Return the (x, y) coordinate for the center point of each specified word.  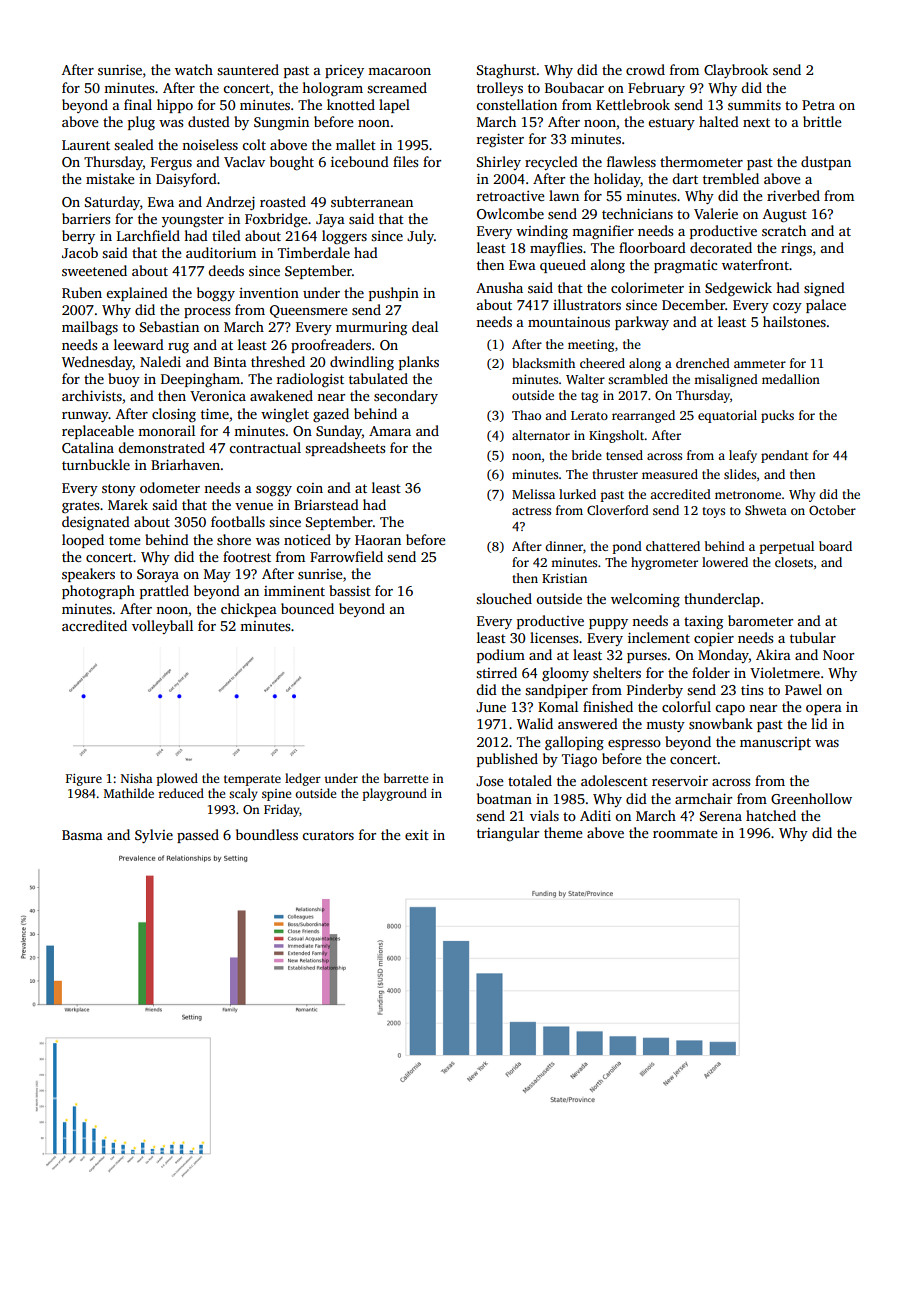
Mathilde (129, 793)
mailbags (90, 328)
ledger (303, 779)
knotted (351, 104)
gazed (331, 415)
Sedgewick (738, 289)
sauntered (248, 69)
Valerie (716, 213)
